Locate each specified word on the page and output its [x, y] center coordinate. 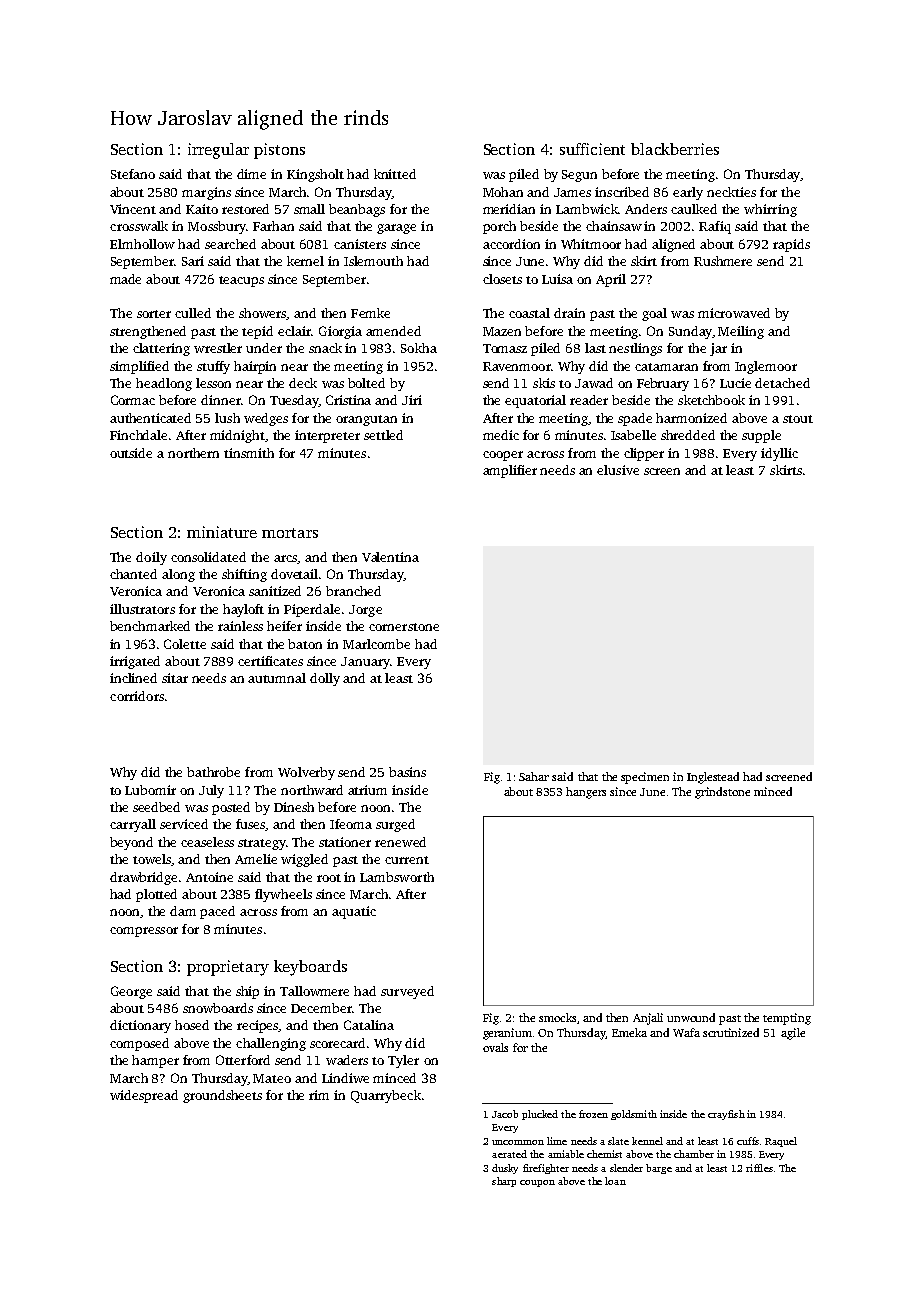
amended [393, 331]
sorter [154, 314]
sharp [504, 1182]
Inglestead [713, 778]
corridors [137, 696]
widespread [144, 1096]
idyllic [779, 454]
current [407, 860]
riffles [759, 1168]
